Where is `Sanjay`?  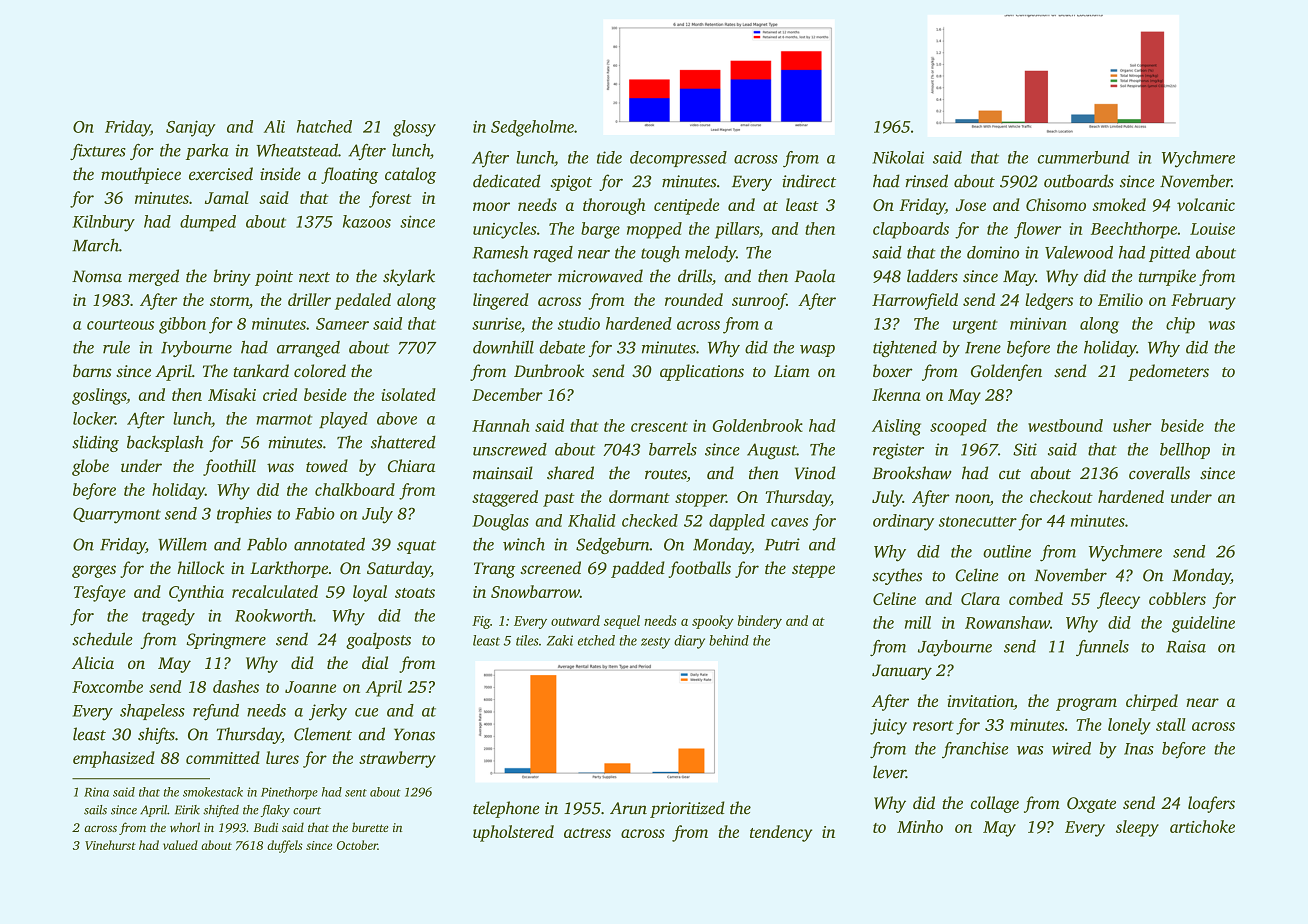 Sanjay is located at coordinates (191, 128).
